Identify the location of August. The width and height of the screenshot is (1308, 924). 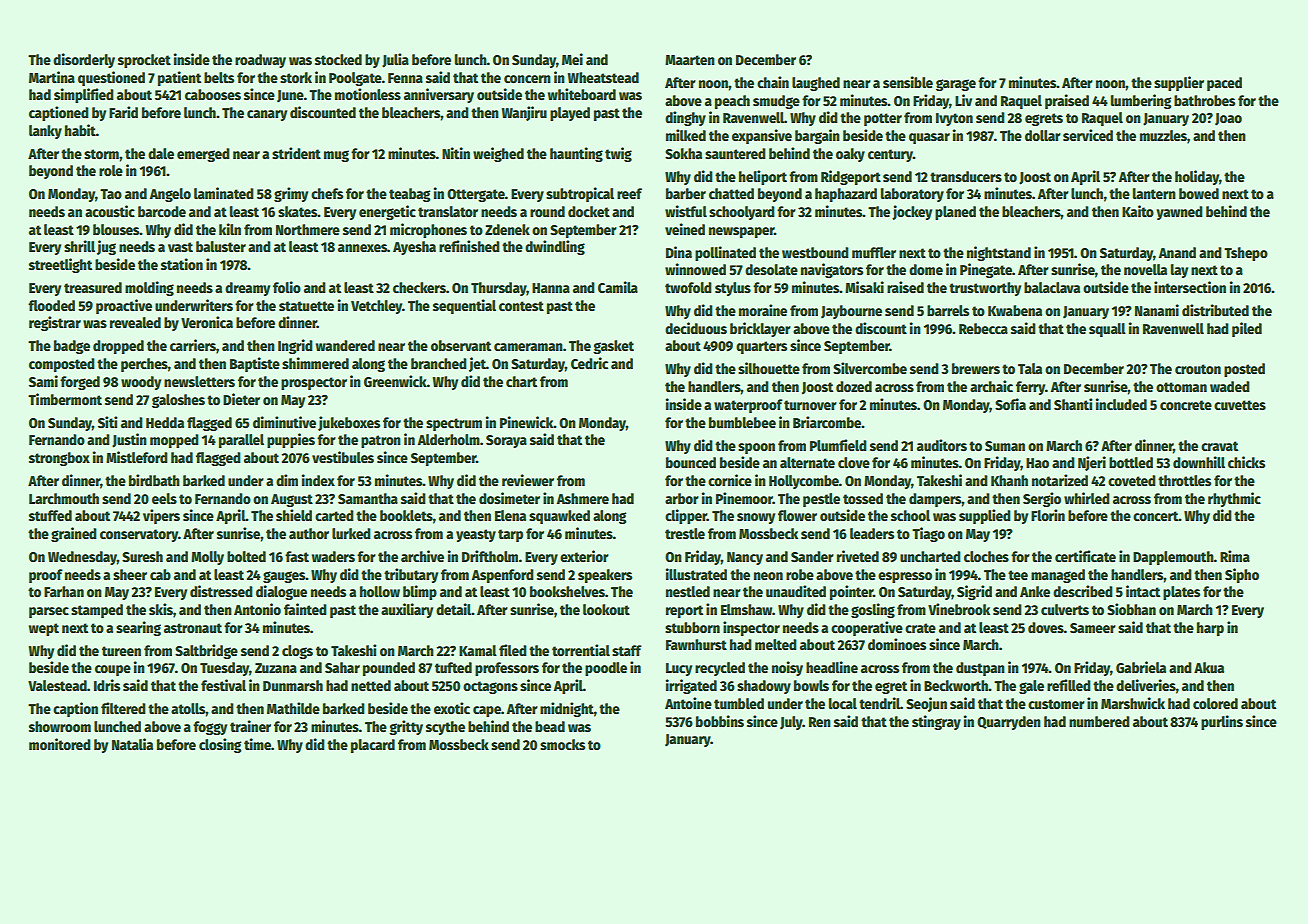
(292, 500).
